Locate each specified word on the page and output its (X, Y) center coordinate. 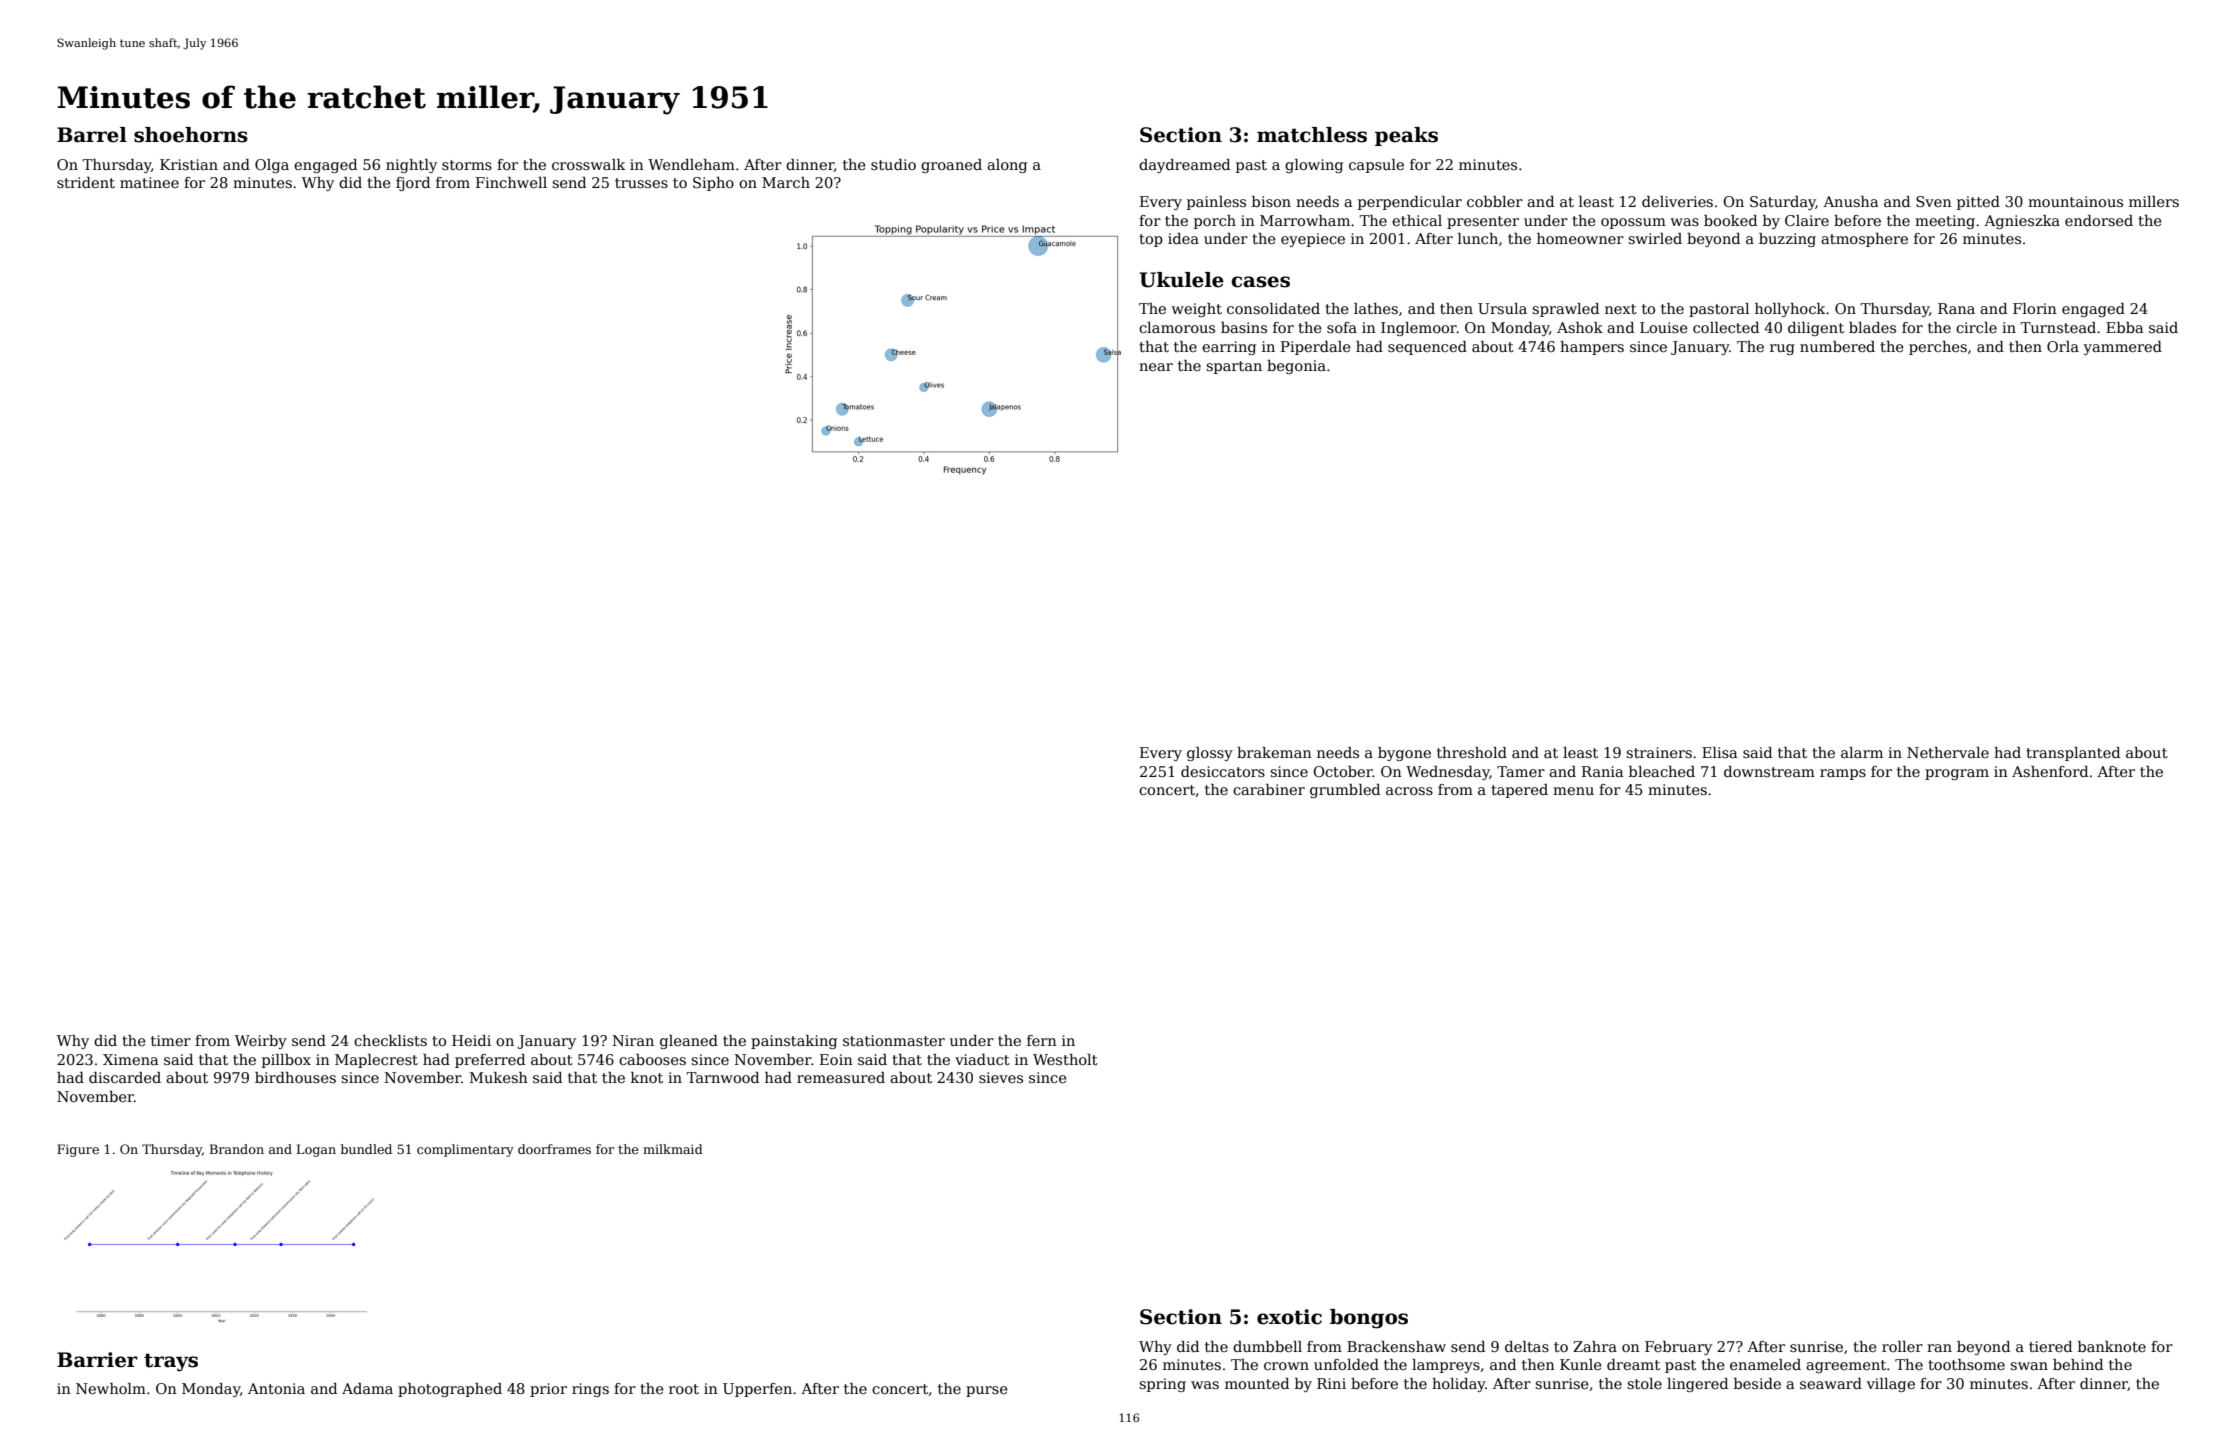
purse (987, 1391)
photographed (450, 1390)
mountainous (2075, 201)
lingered (1697, 1385)
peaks (1406, 136)
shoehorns (191, 135)
